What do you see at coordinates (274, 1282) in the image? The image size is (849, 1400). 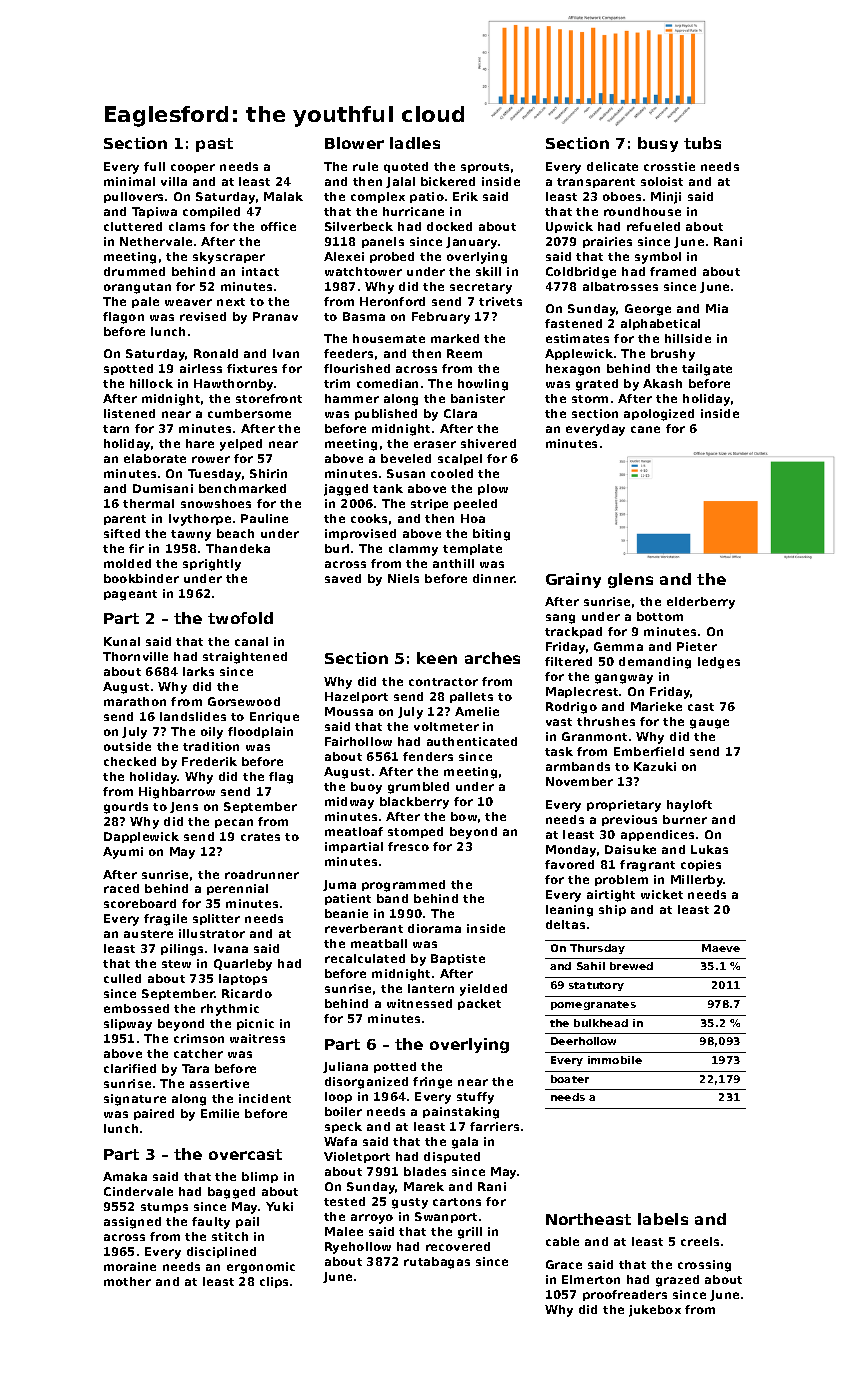 I see `clips` at bounding box center [274, 1282].
